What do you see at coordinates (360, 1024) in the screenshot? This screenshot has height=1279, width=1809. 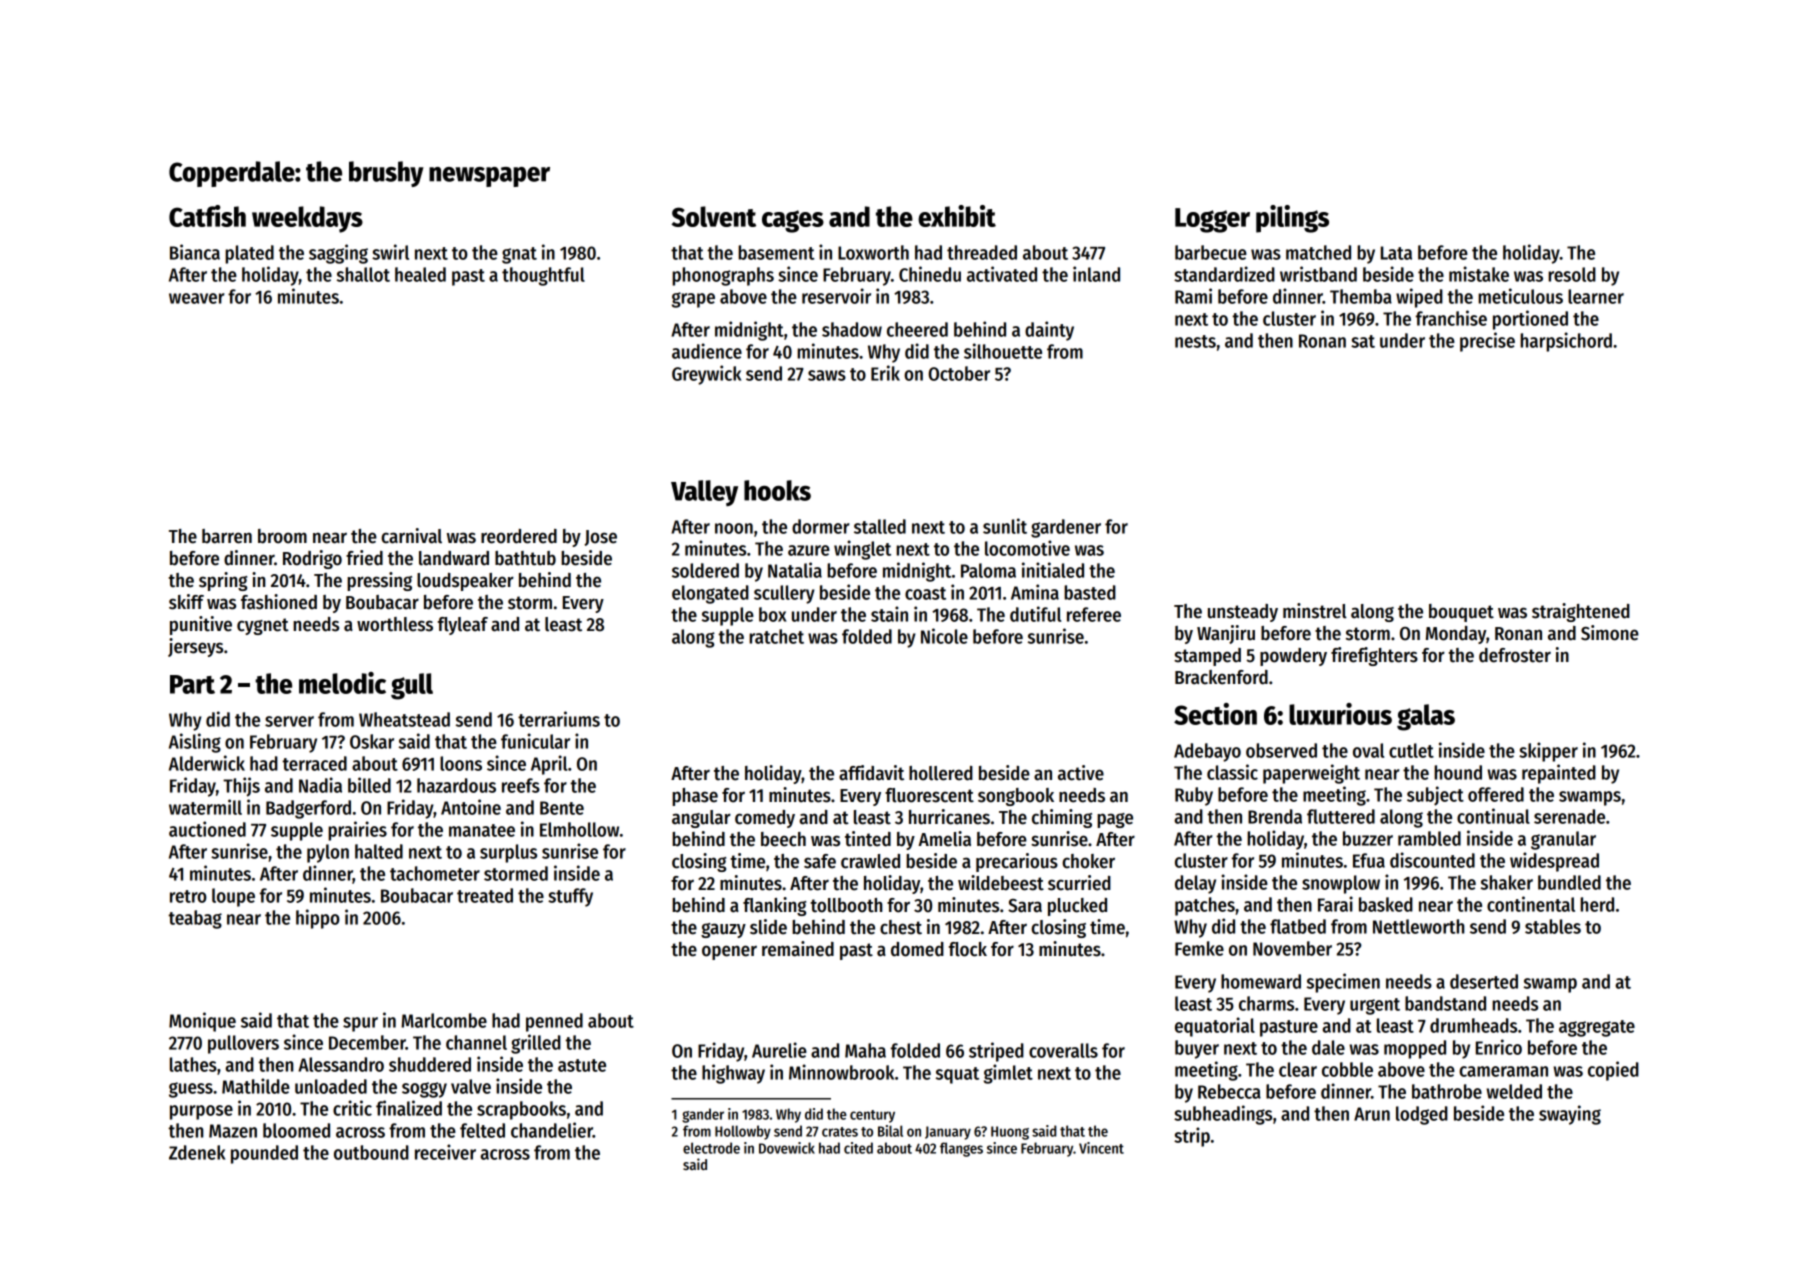 I see `spur` at bounding box center [360, 1024].
